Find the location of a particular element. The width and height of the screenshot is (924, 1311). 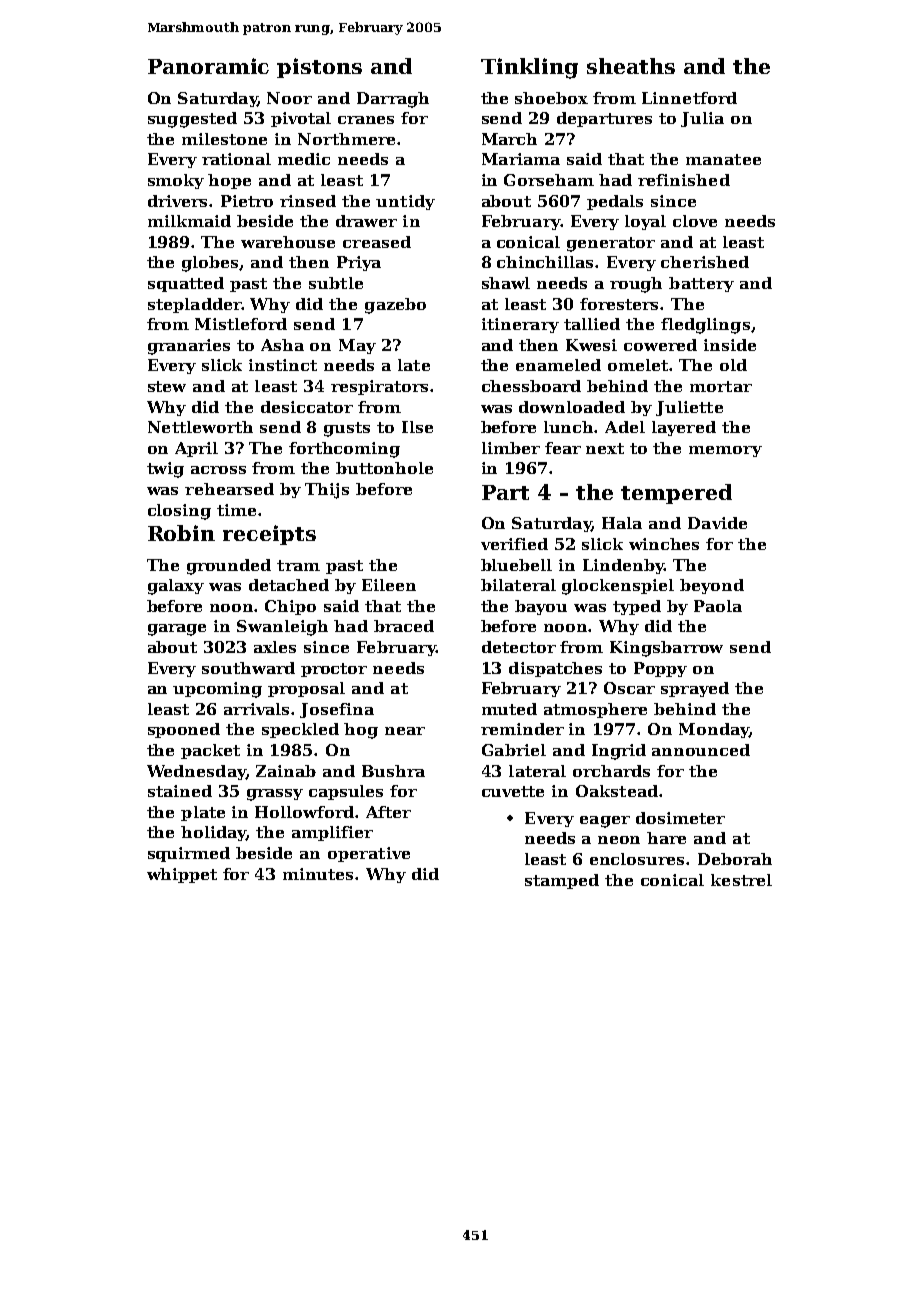

Thijs is located at coordinates (327, 491).
